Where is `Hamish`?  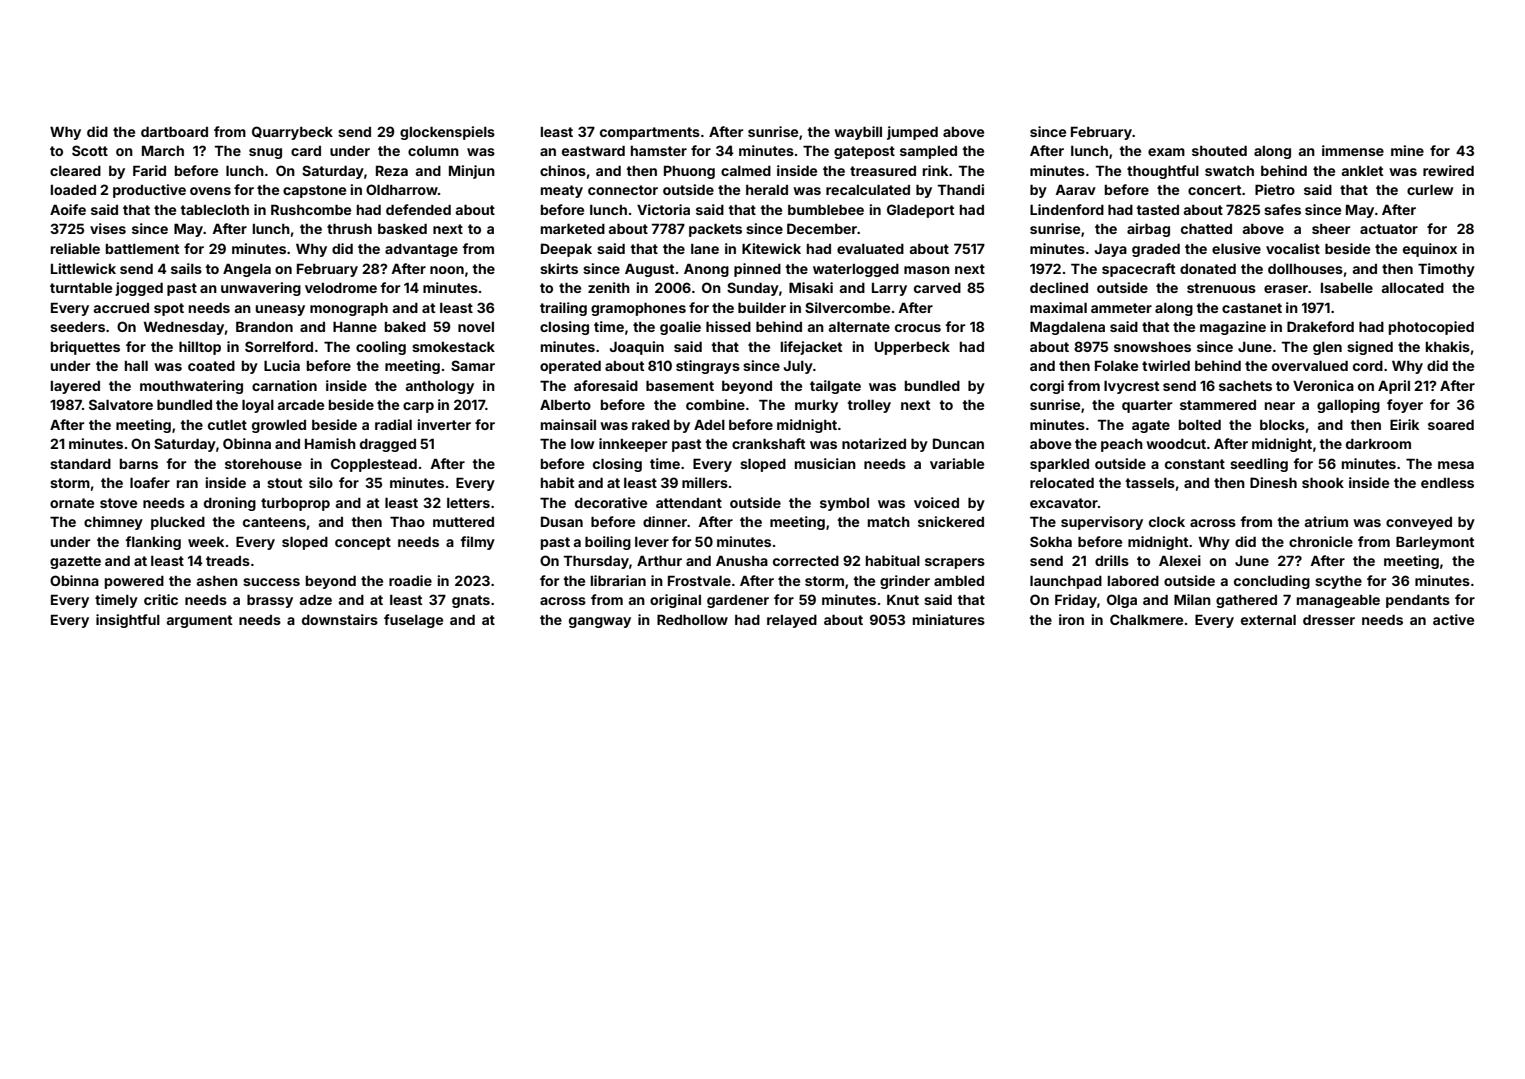
Hamish is located at coordinates (330, 443).
